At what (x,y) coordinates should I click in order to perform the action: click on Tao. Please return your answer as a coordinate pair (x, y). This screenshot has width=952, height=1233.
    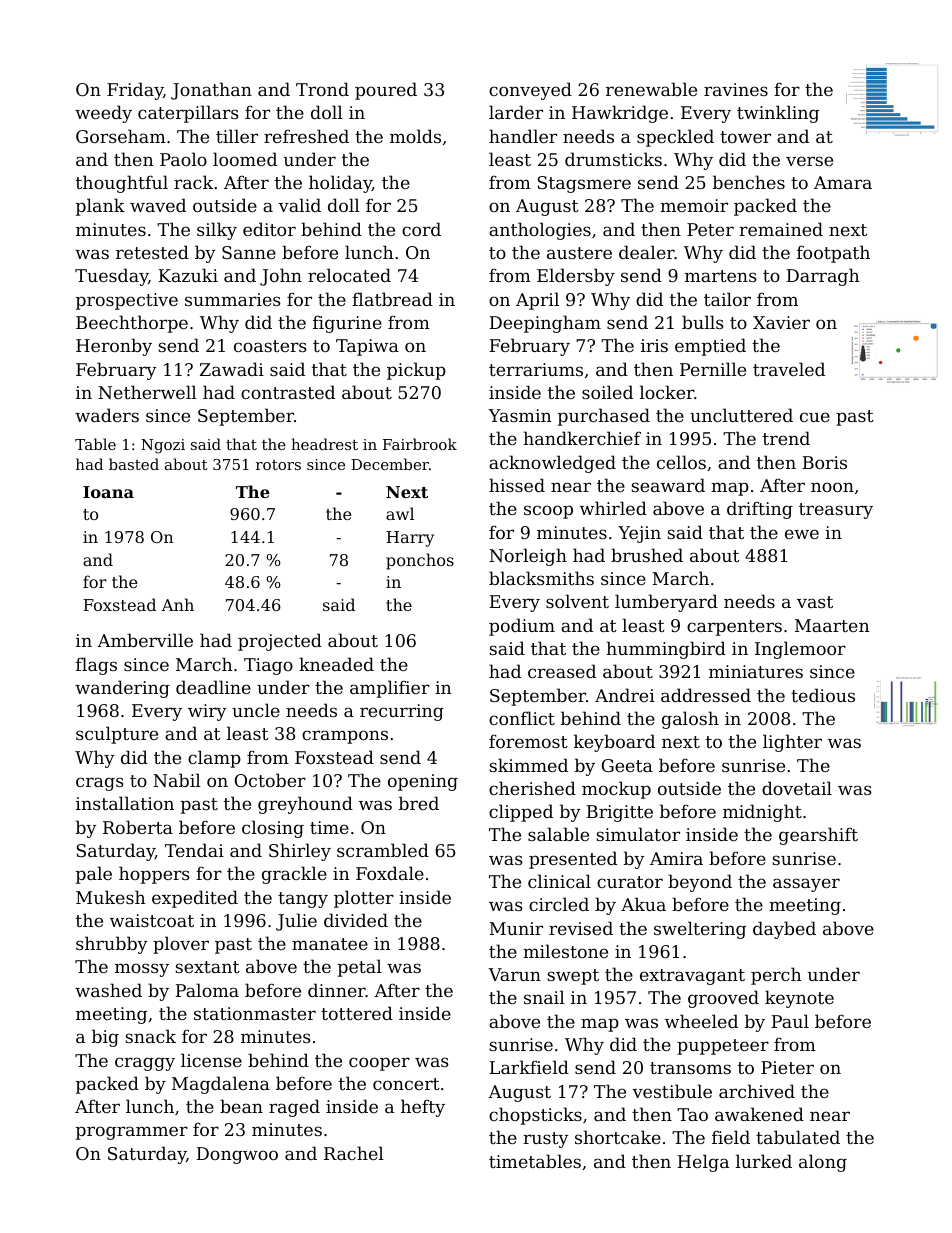
    Looking at the image, I should click on (692, 1114).
